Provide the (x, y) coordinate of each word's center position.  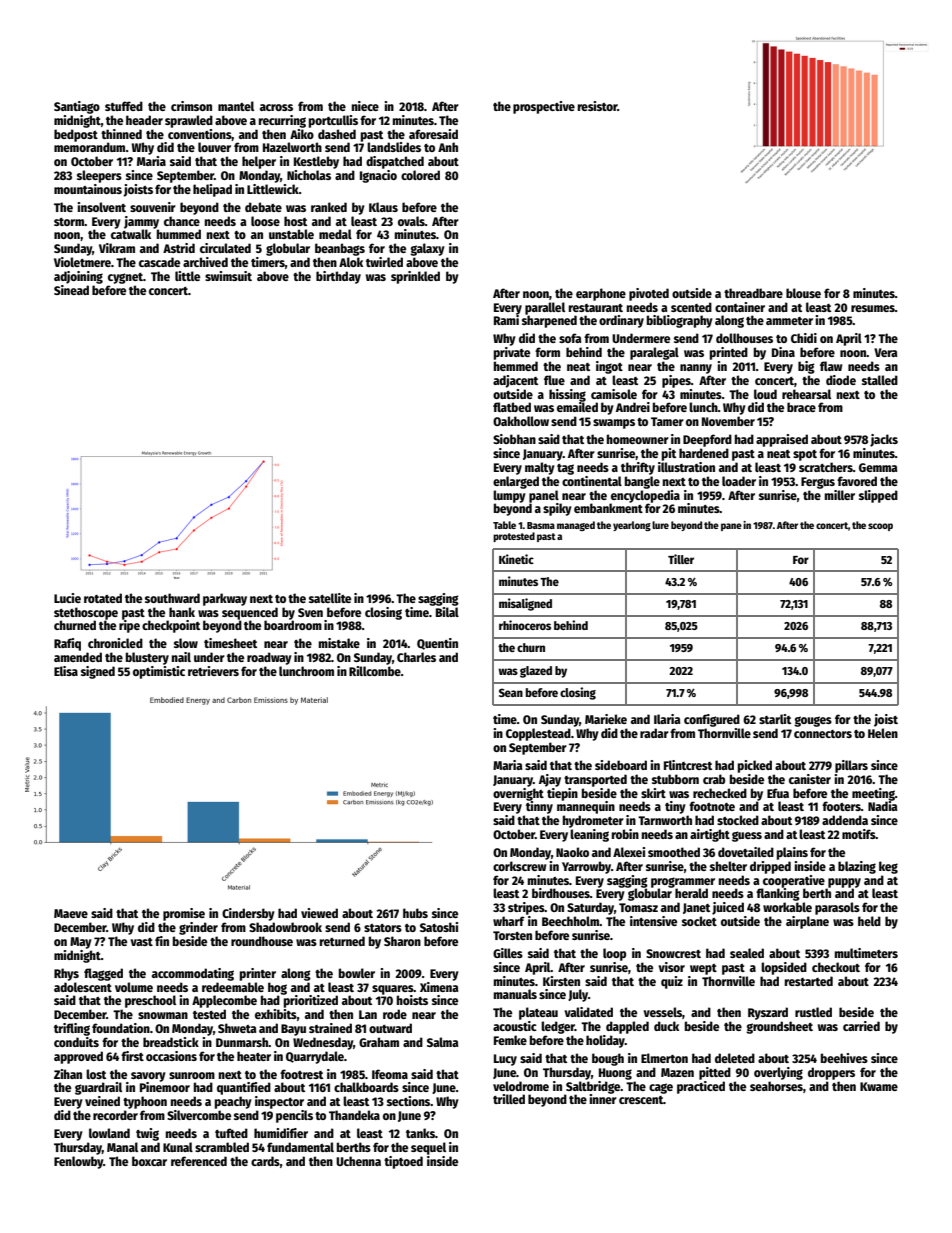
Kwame (879, 1086)
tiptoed (403, 1162)
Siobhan (514, 439)
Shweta (237, 1028)
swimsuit (228, 276)
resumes (873, 308)
